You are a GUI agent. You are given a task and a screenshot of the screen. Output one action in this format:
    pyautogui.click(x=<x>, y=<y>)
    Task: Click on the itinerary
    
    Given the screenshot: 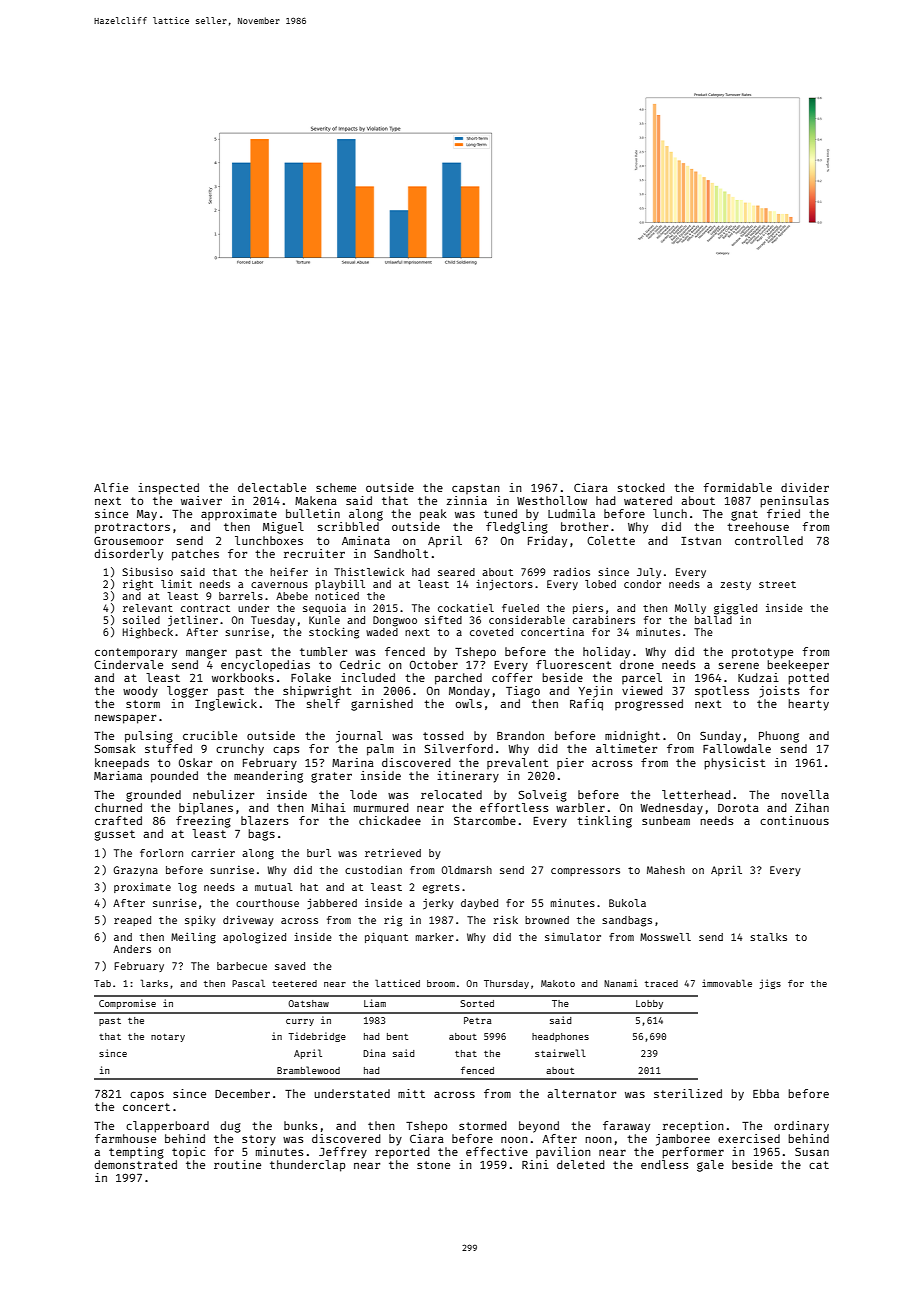 What is the action you would take?
    pyautogui.click(x=468, y=777)
